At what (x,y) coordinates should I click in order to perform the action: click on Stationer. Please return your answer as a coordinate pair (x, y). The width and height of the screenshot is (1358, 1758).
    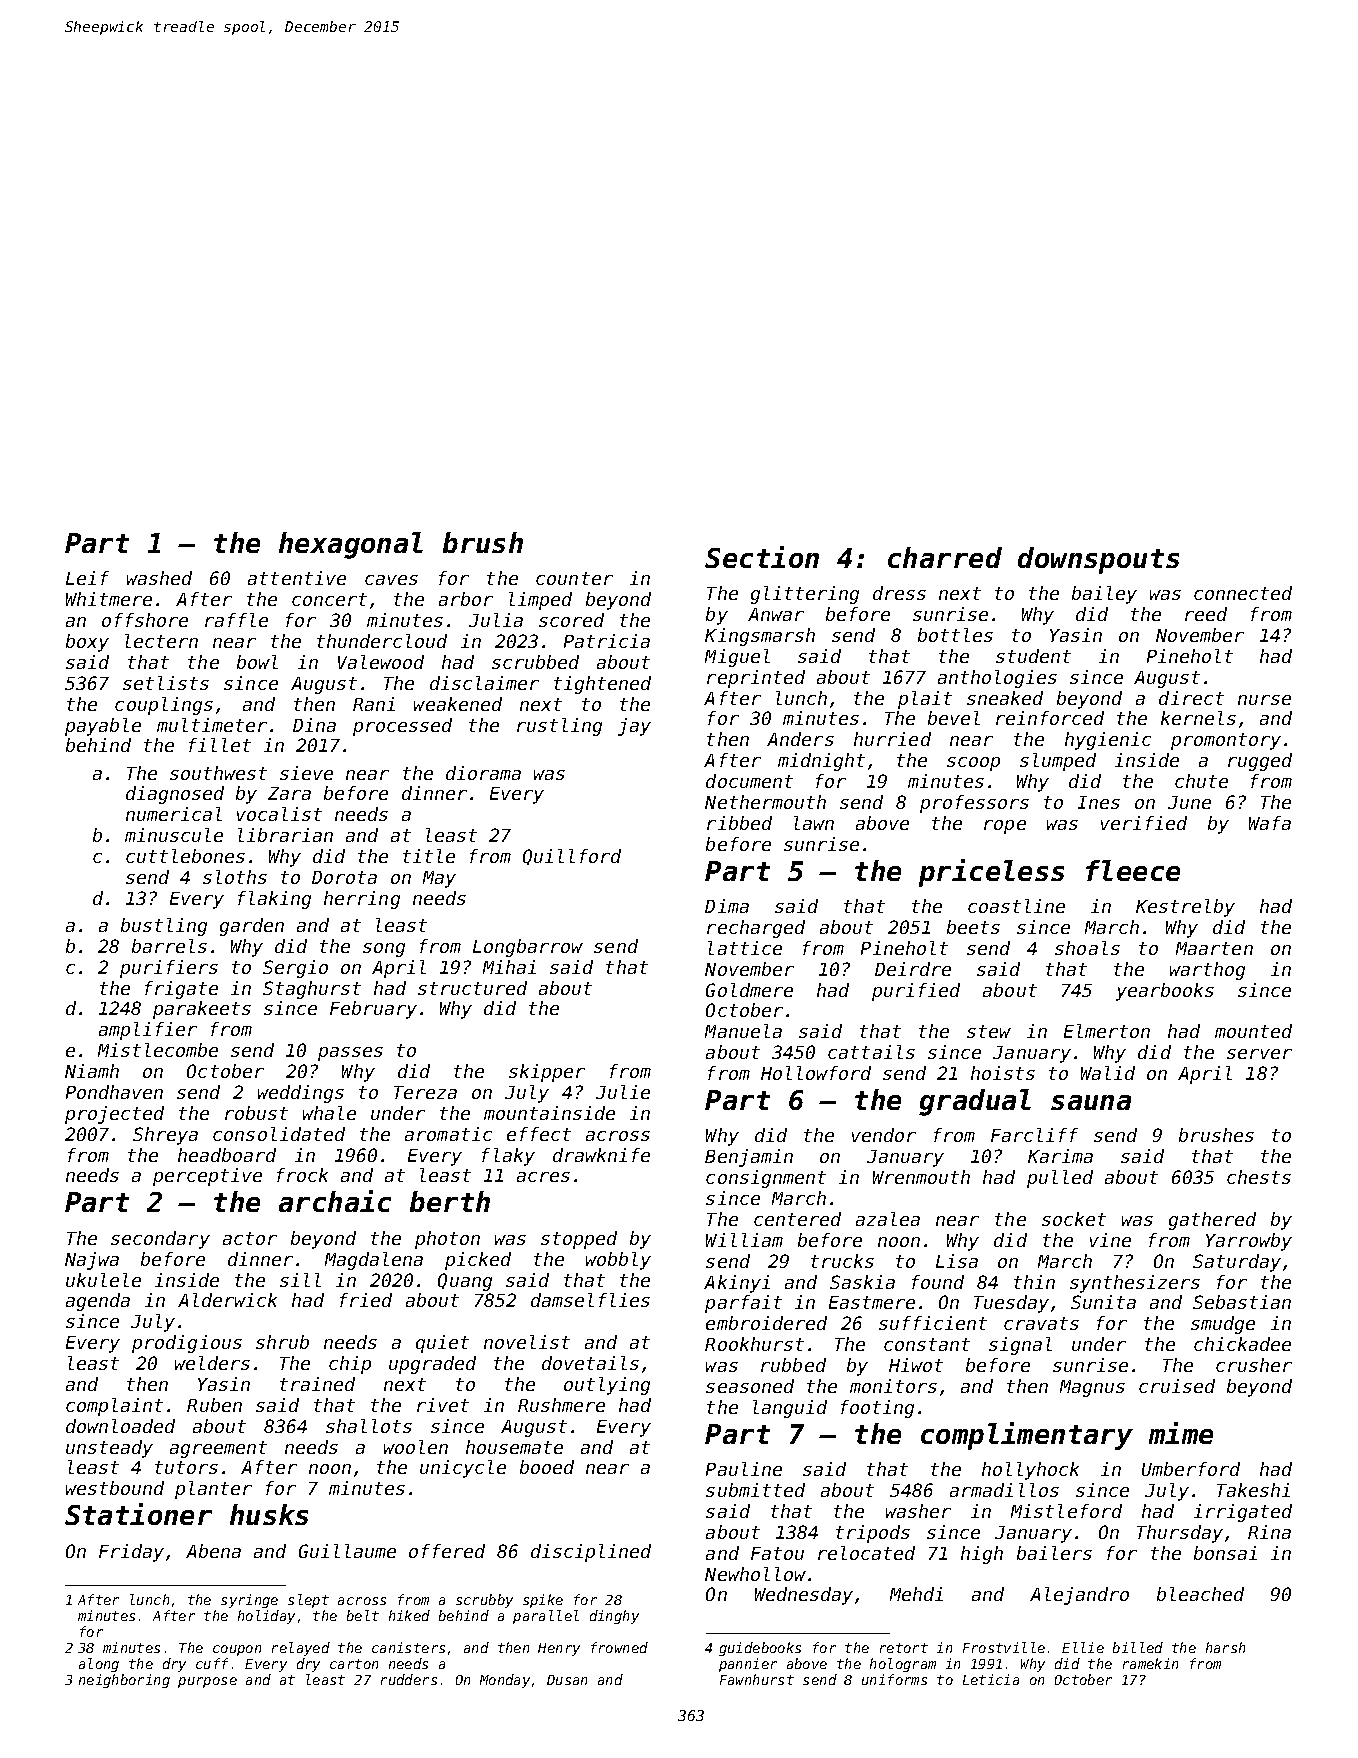
    Looking at the image, I should click on (138, 1514).
